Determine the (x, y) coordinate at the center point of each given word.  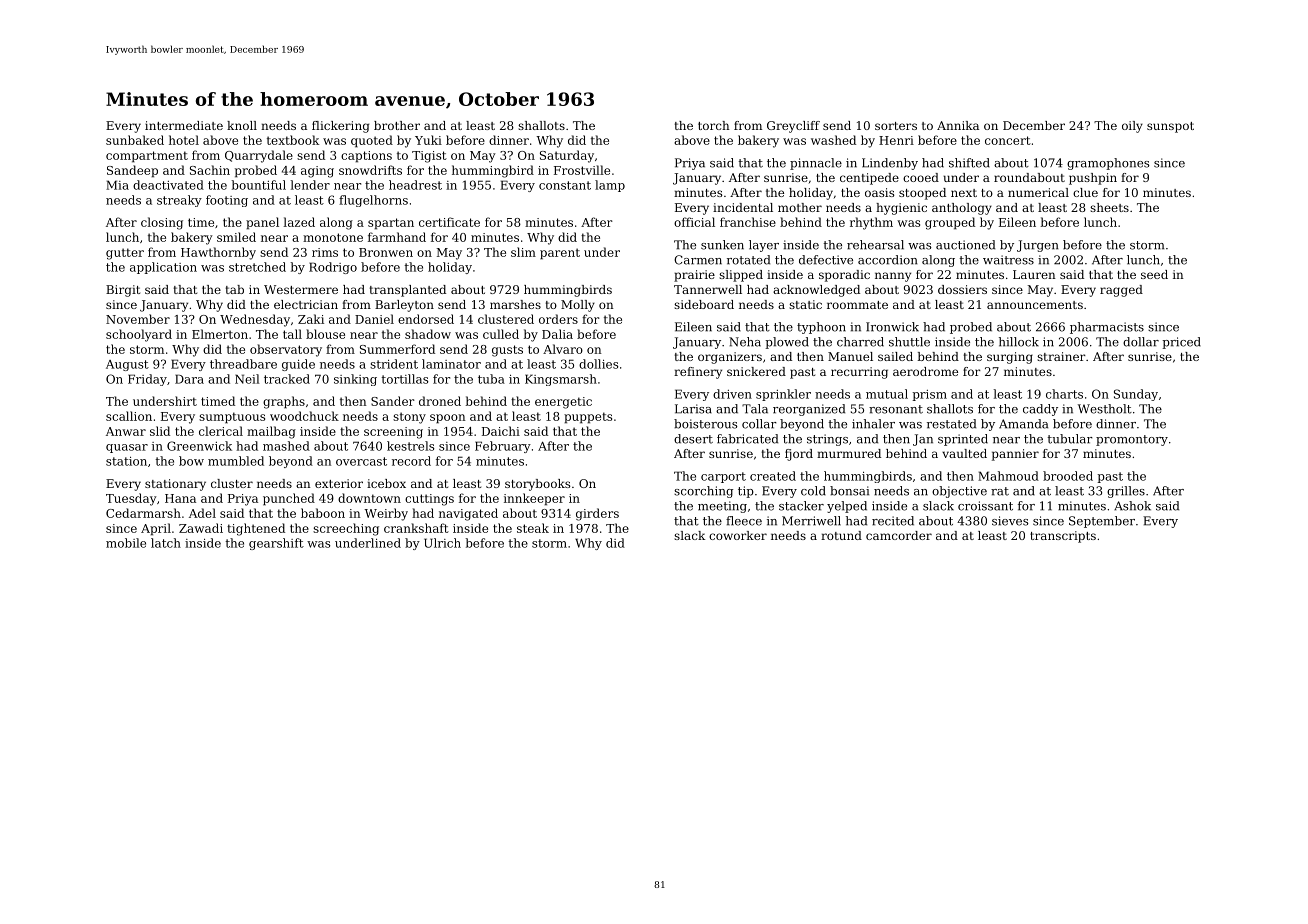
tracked (287, 379)
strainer (1061, 356)
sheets (1109, 207)
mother (800, 207)
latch (166, 543)
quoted (372, 141)
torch (714, 125)
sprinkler (783, 395)
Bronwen (386, 252)
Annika (958, 125)
